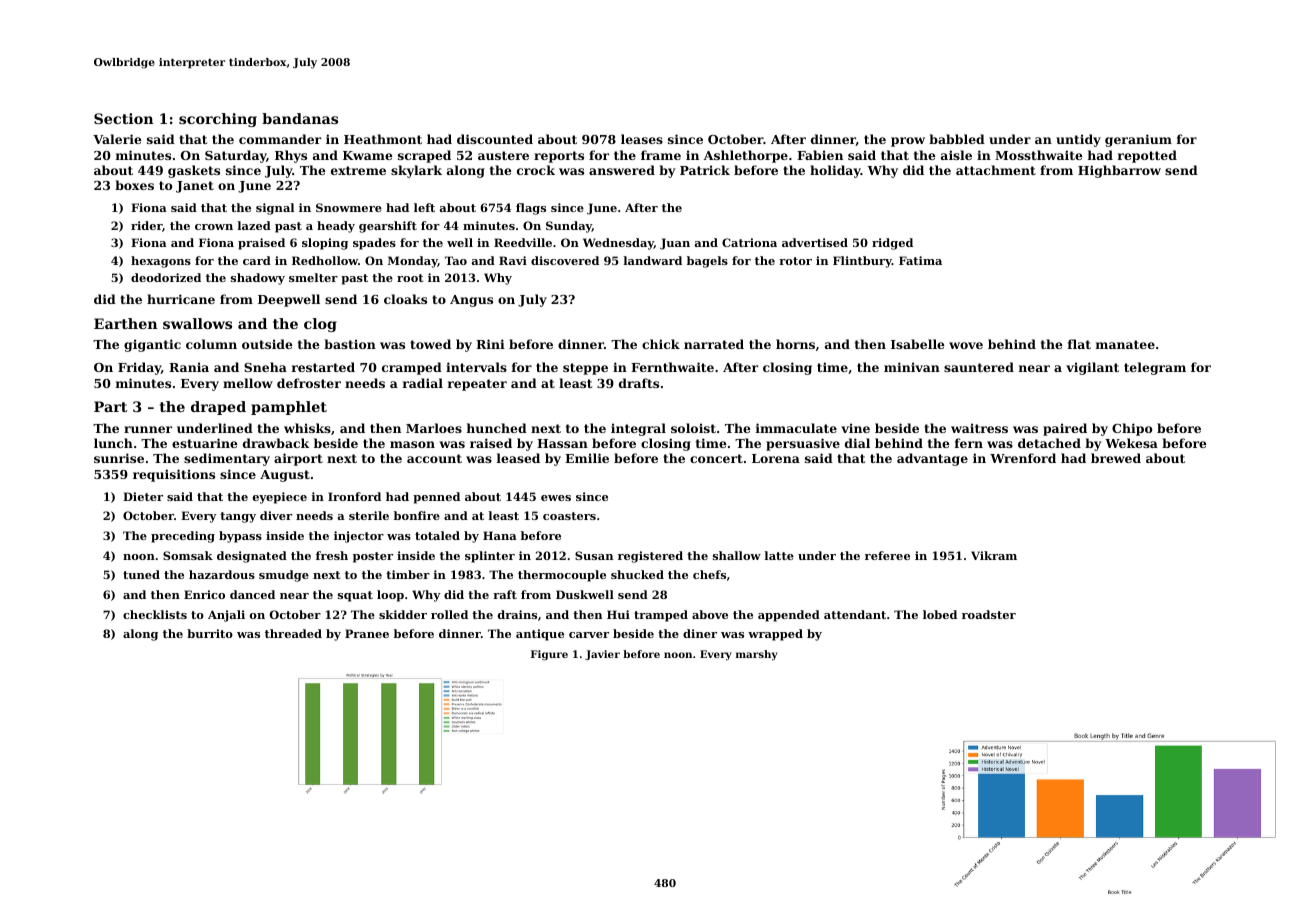 This image has width=1308, height=924. Describe the element at coordinates (323, 367) in the image. I see `restarted` at that location.
